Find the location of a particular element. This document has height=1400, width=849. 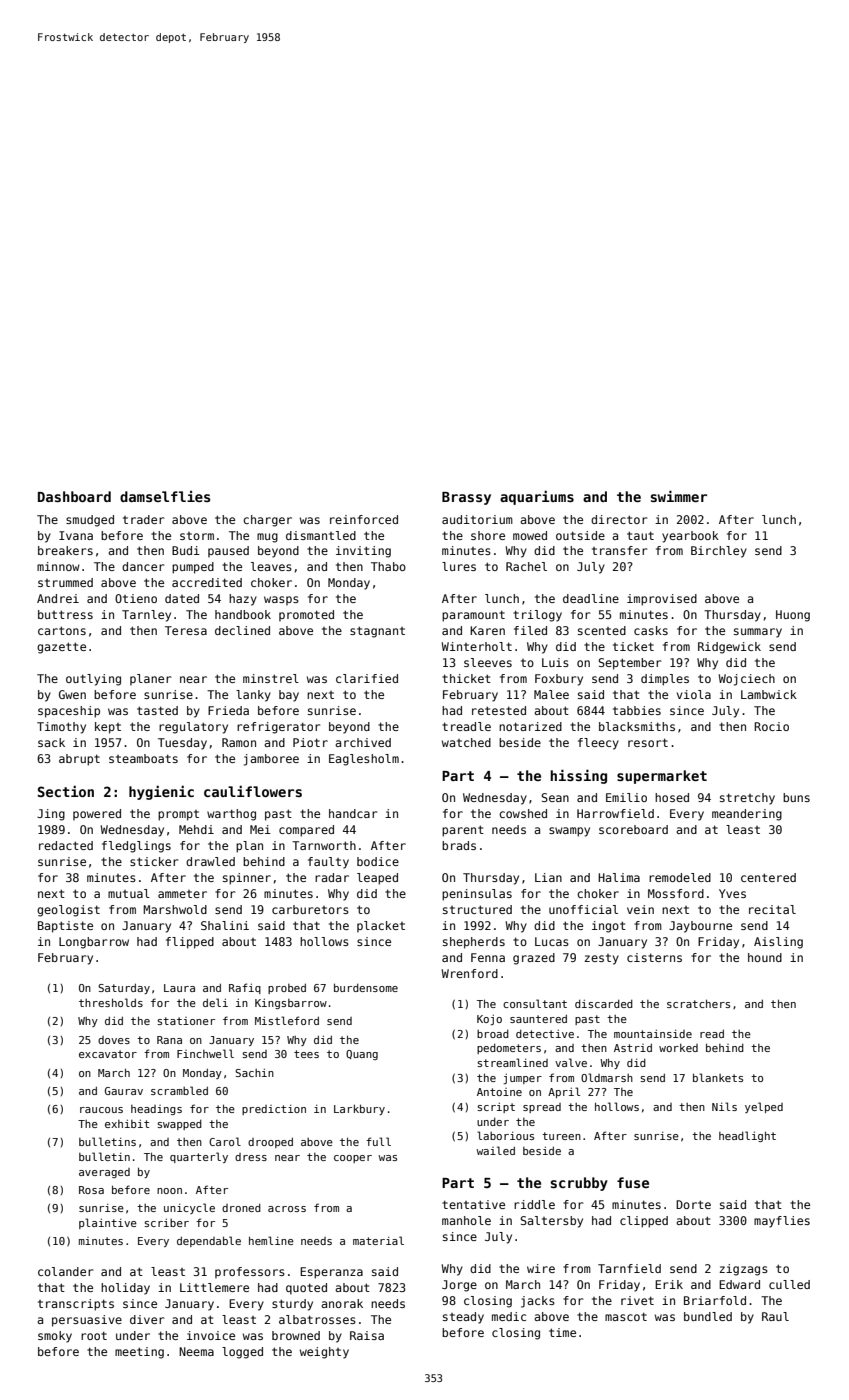

Brassy is located at coordinates (466, 498).
